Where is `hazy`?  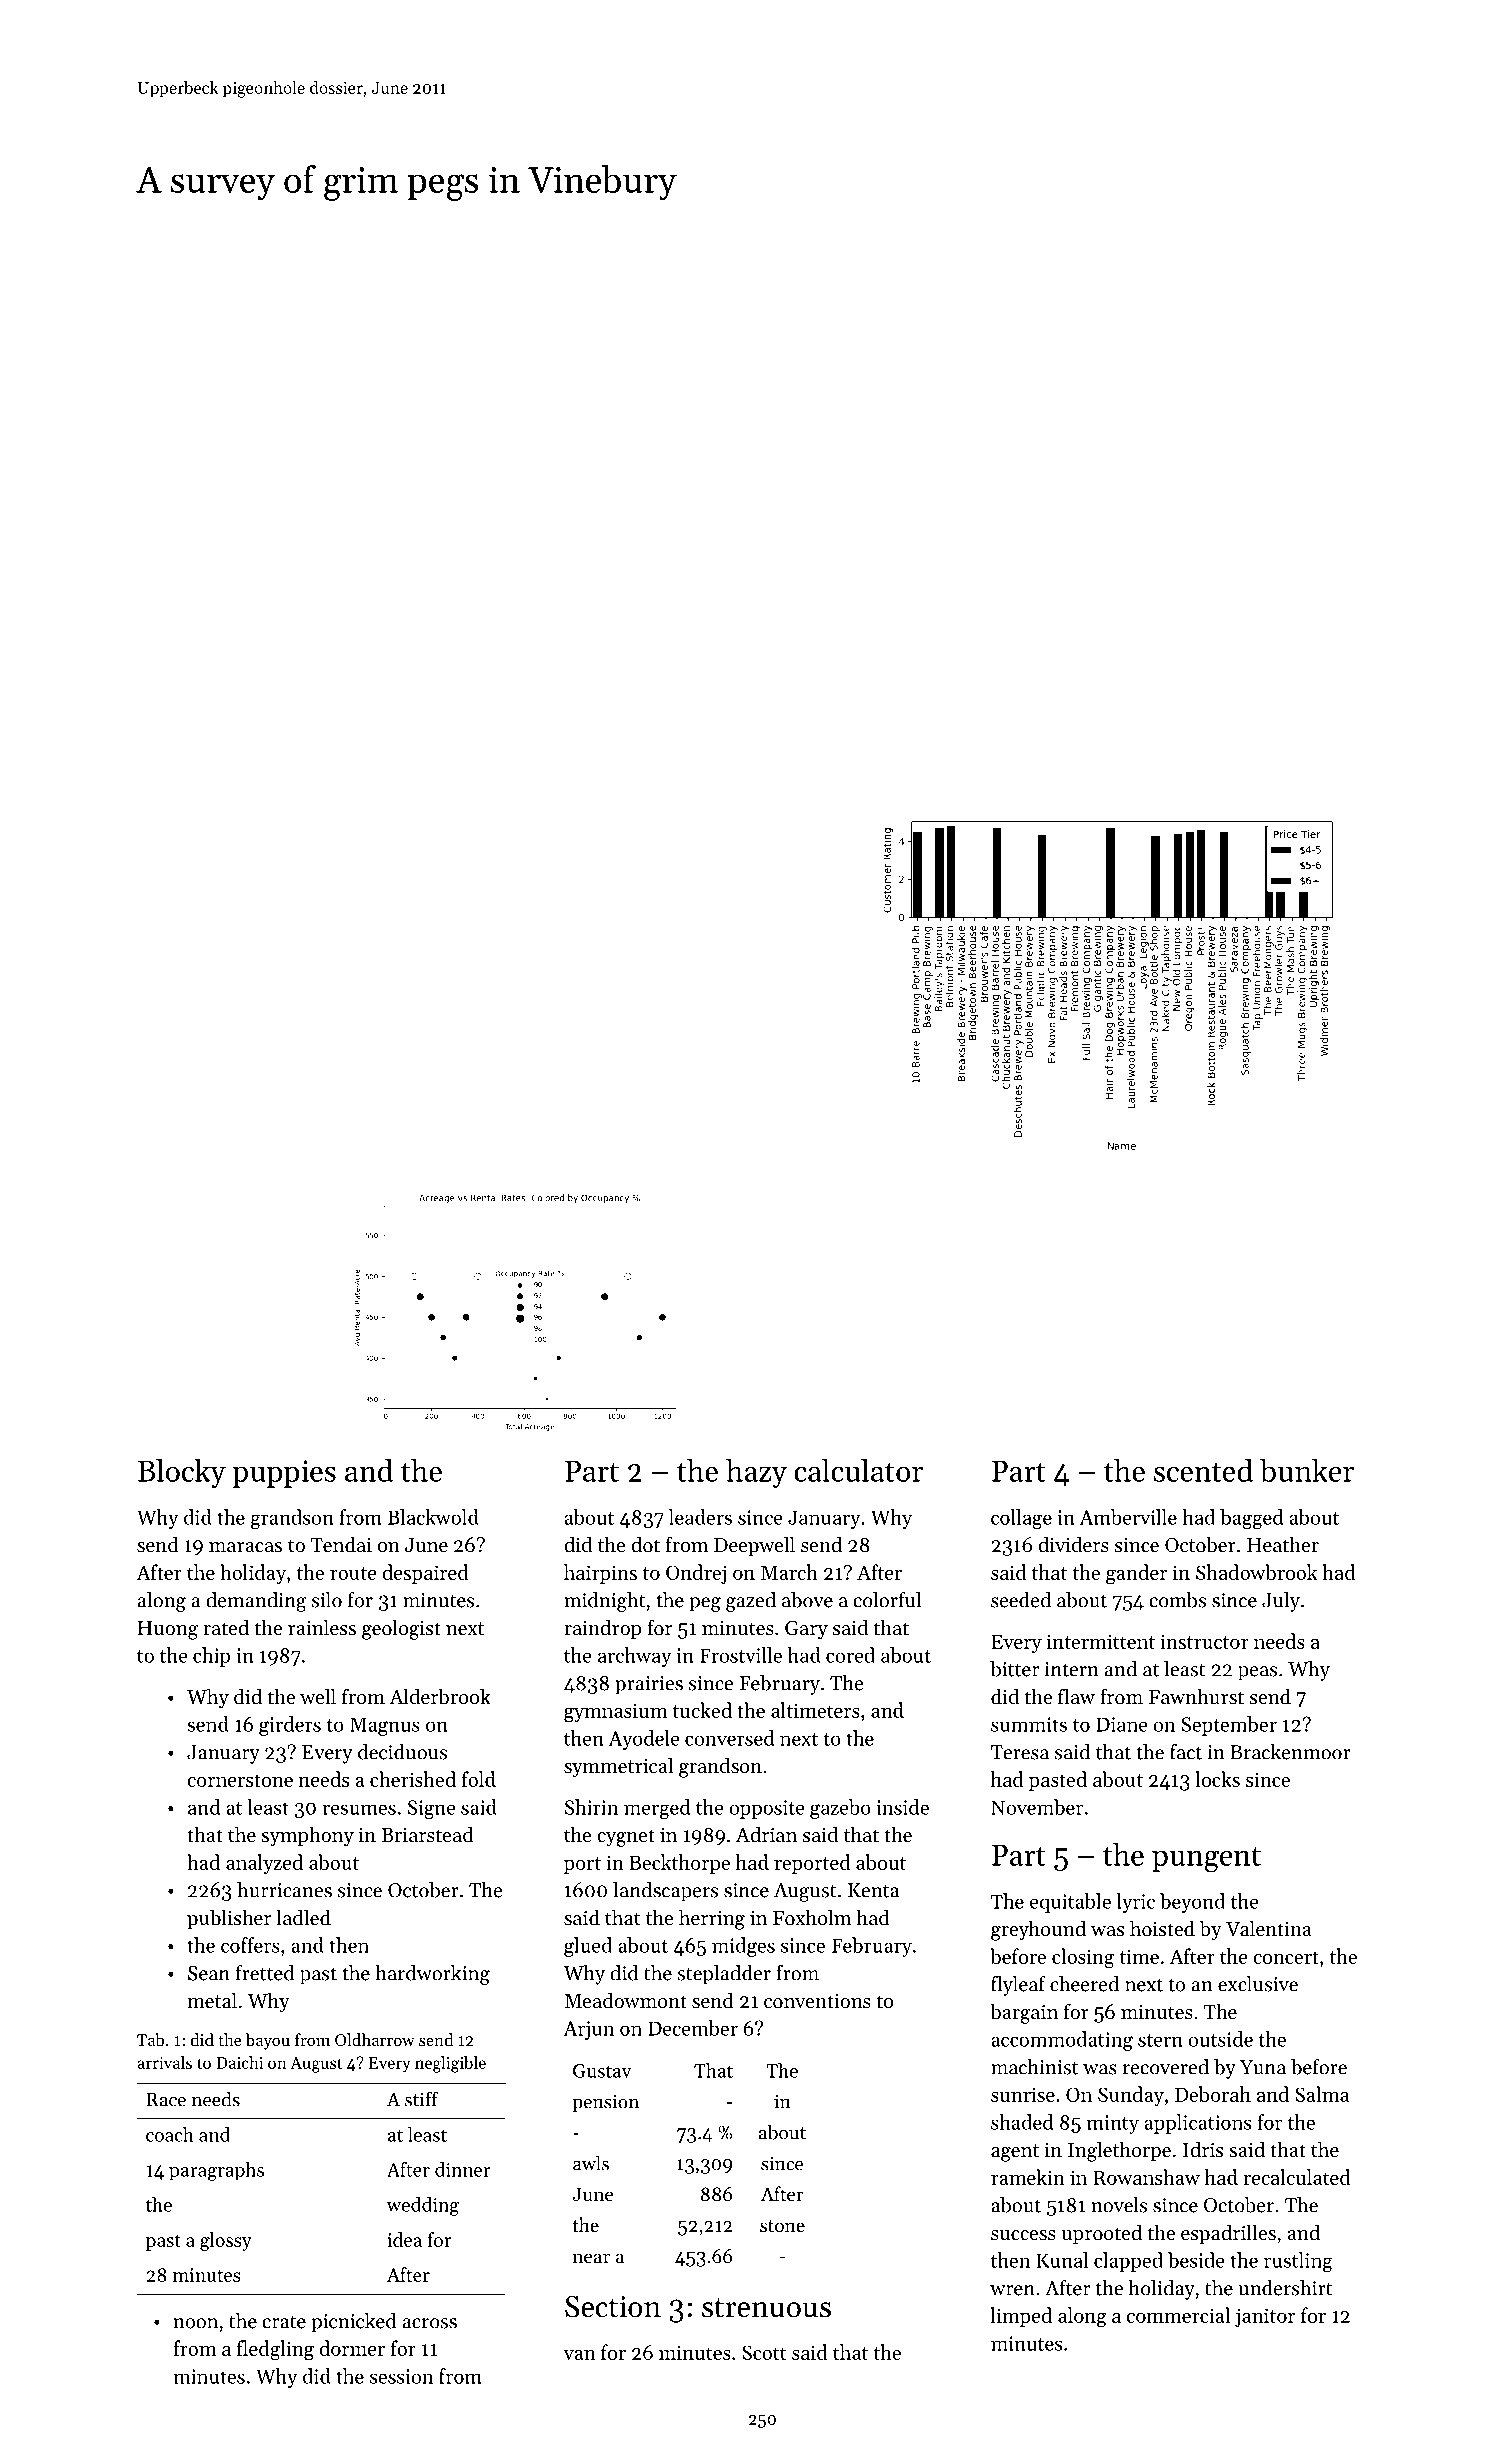
hazy is located at coordinates (756, 1473).
